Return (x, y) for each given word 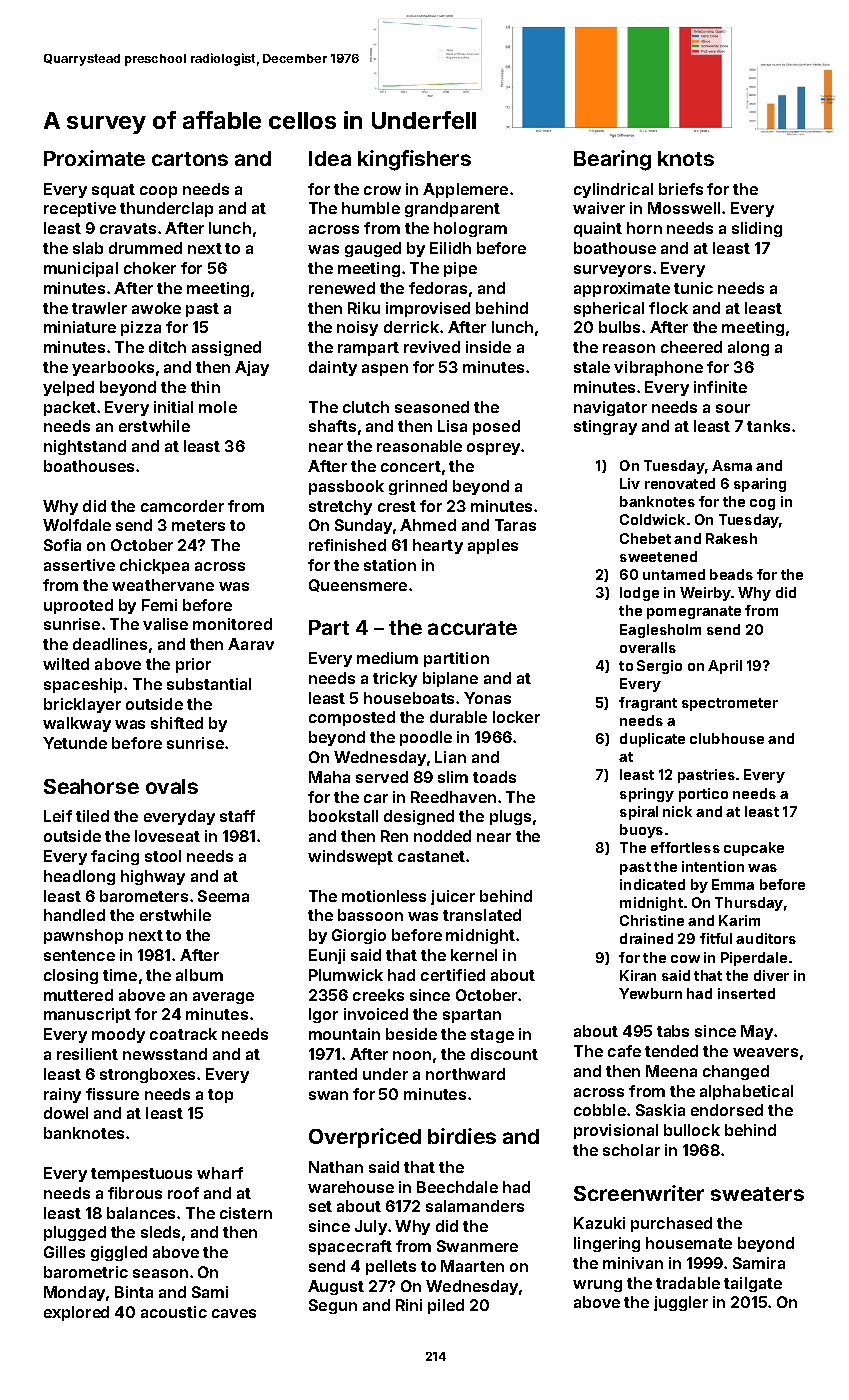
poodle (426, 738)
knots (686, 158)
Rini (409, 1305)
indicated (652, 884)
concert (411, 466)
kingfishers (414, 160)
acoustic (174, 1312)
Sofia (62, 545)
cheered (691, 347)
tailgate (753, 1284)
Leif (58, 816)
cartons (190, 159)
